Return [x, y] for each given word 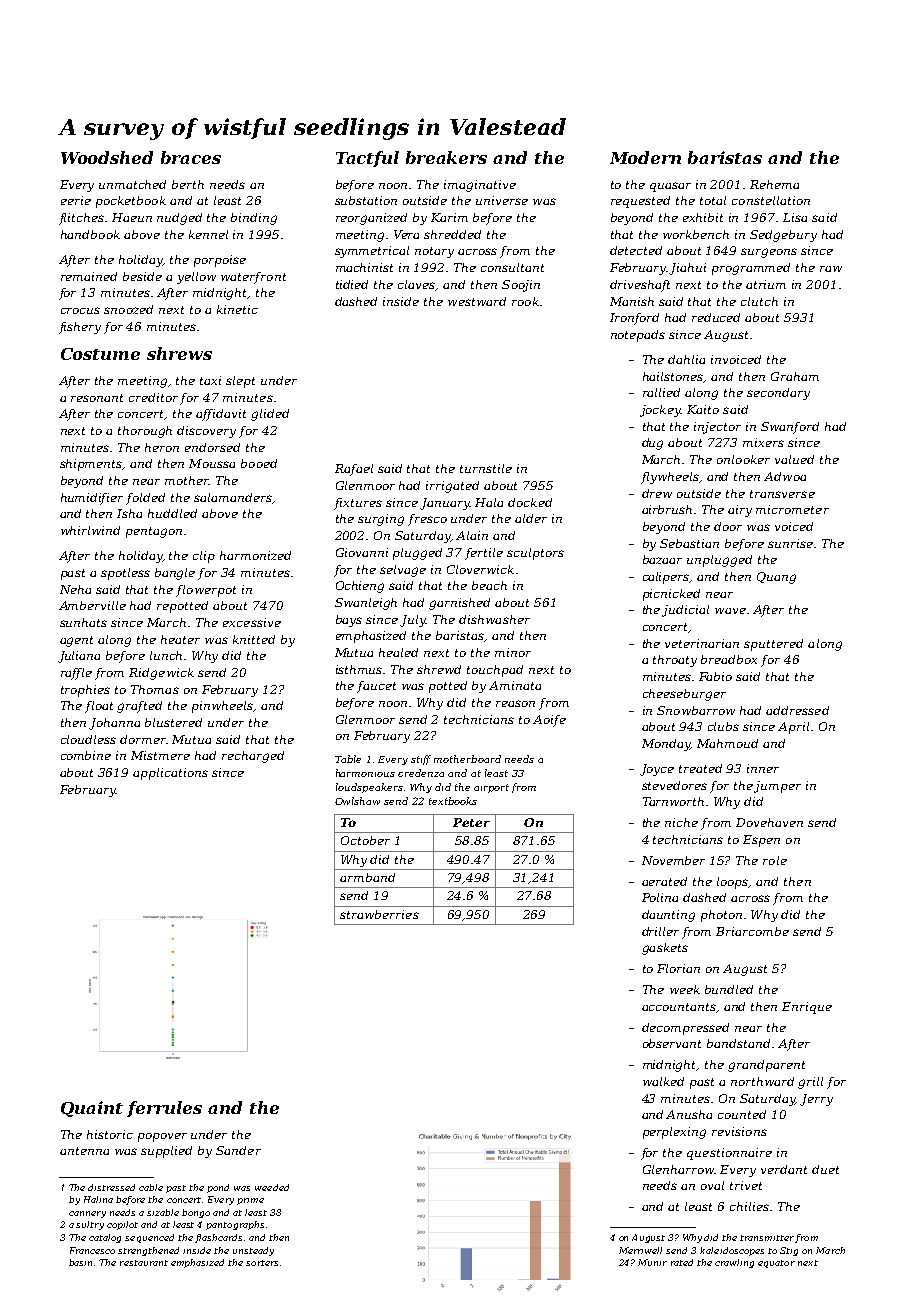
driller [660, 931]
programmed [751, 269]
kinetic [237, 309]
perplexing [674, 1133]
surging [381, 520]
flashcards [218, 1238]
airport [491, 788]
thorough [145, 432]
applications [170, 774]
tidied [352, 284]
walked [663, 1081]
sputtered [773, 645]
